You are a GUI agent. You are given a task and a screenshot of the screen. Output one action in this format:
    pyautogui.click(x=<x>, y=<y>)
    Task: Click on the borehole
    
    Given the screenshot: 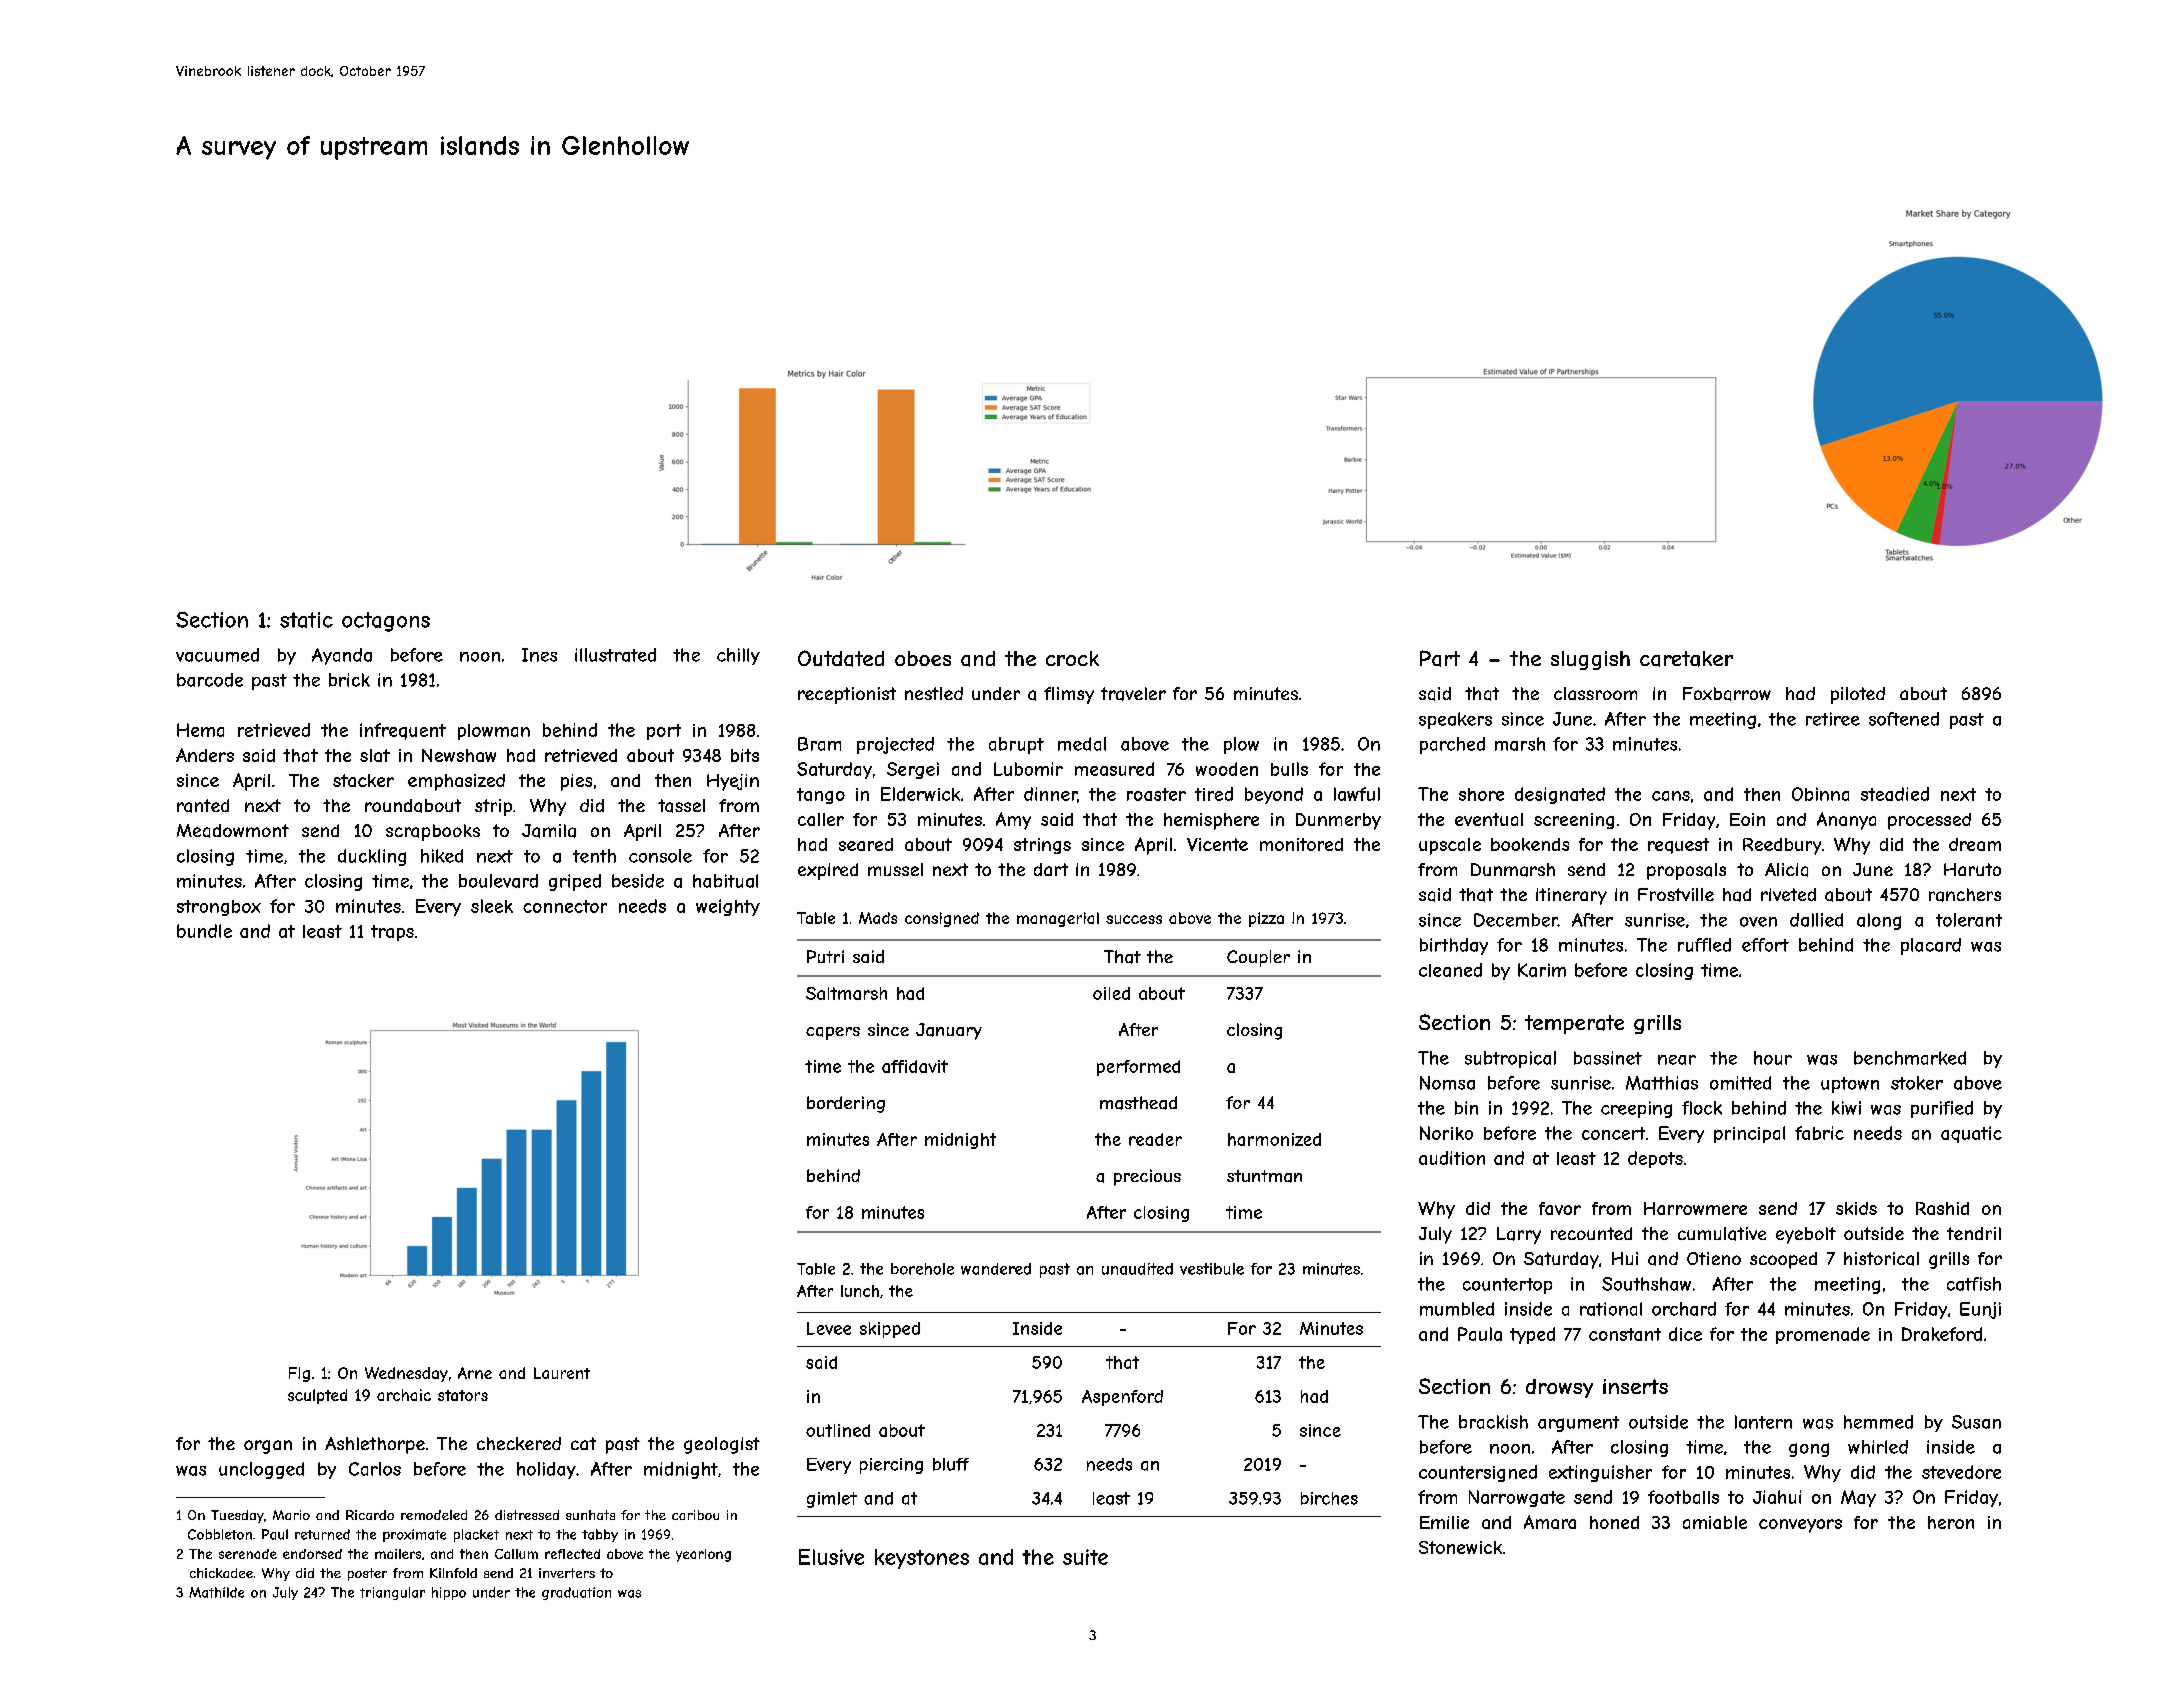 What is the action you would take?
    pyautogui.click(x=922, y=1269)
